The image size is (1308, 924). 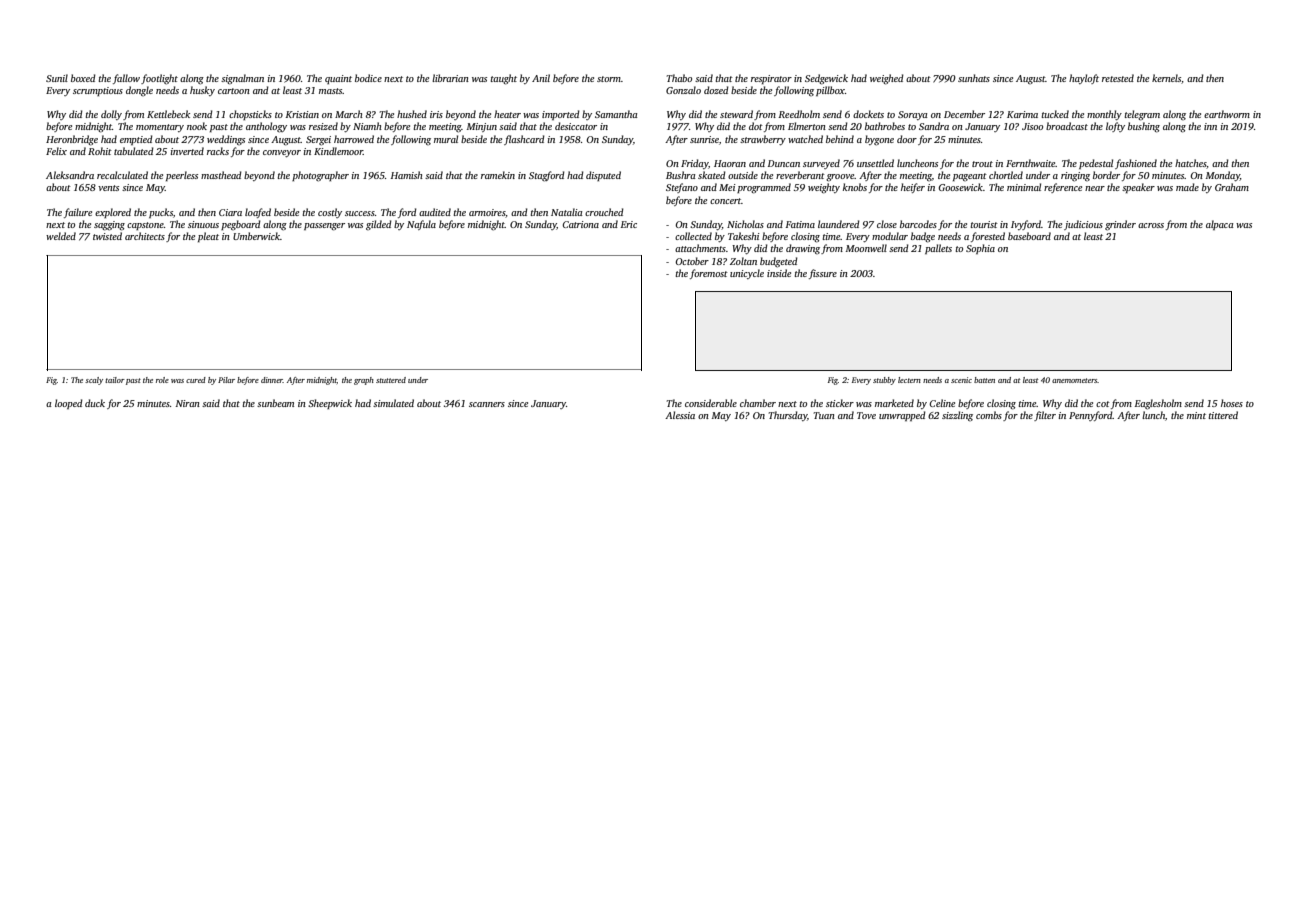 I want to click on kernels, so click(x=1166, y=78).
